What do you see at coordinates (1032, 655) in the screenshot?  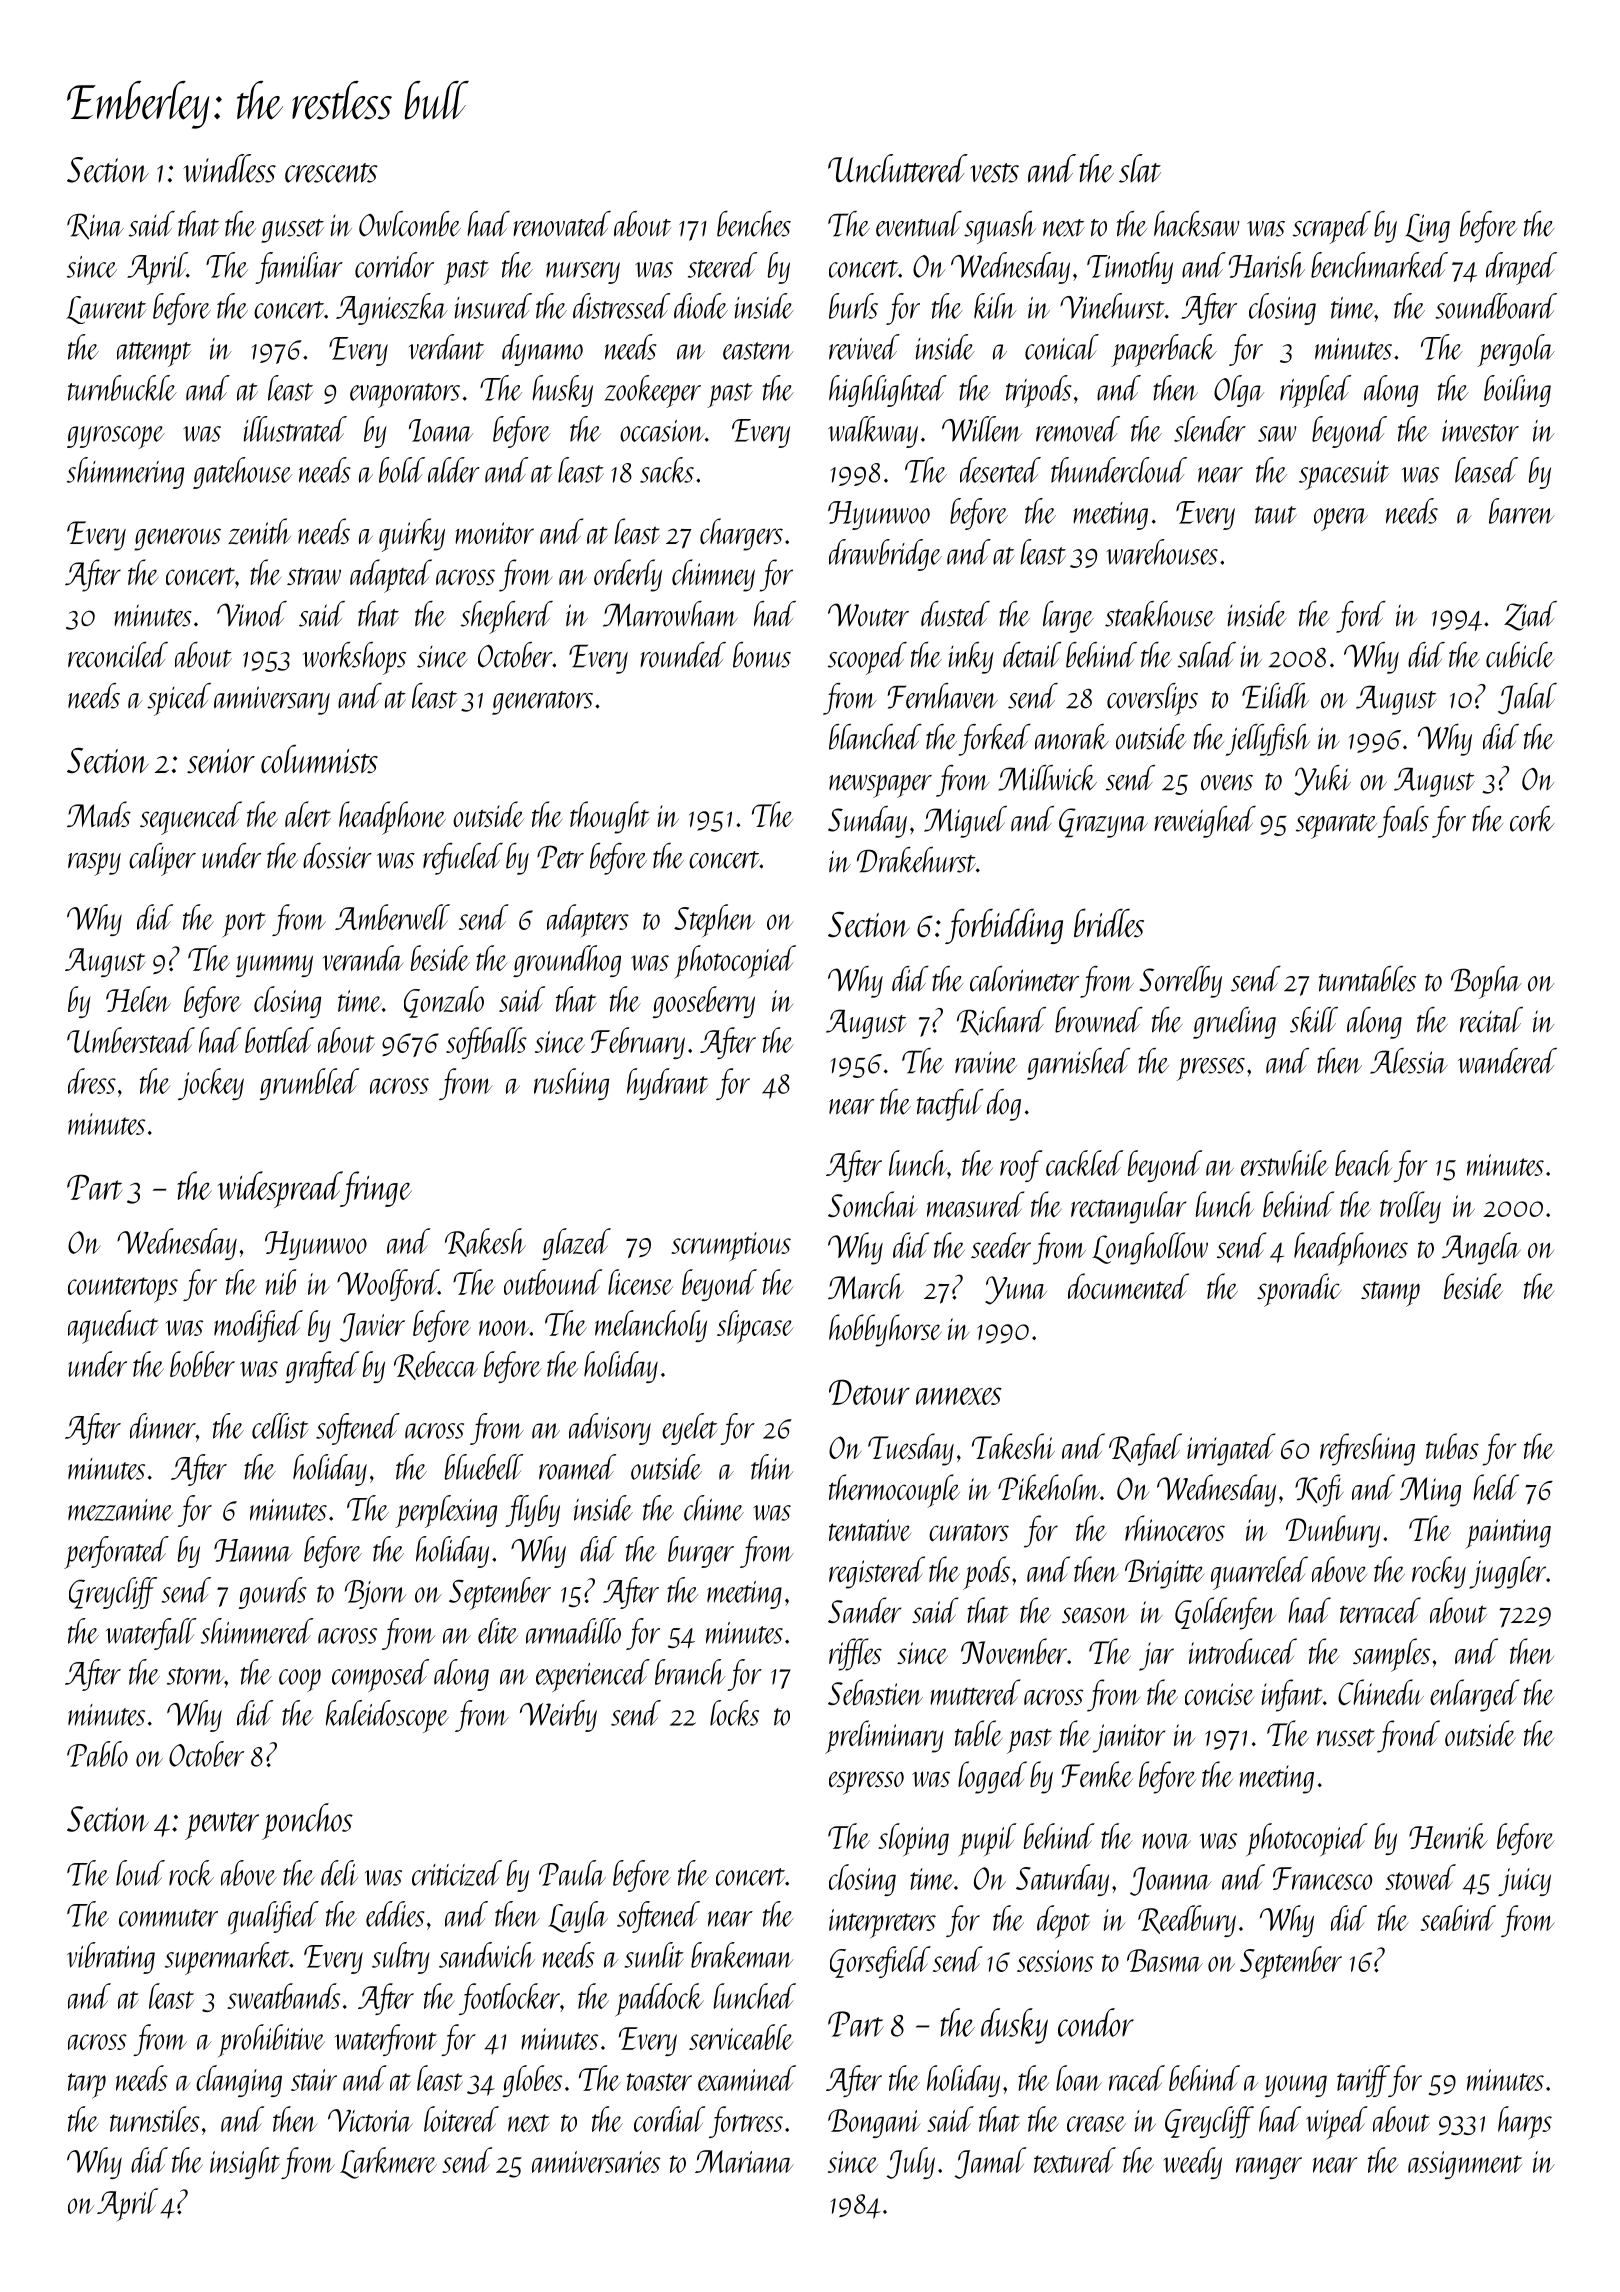 I see `detail` at bounding box center [1032, 655].
